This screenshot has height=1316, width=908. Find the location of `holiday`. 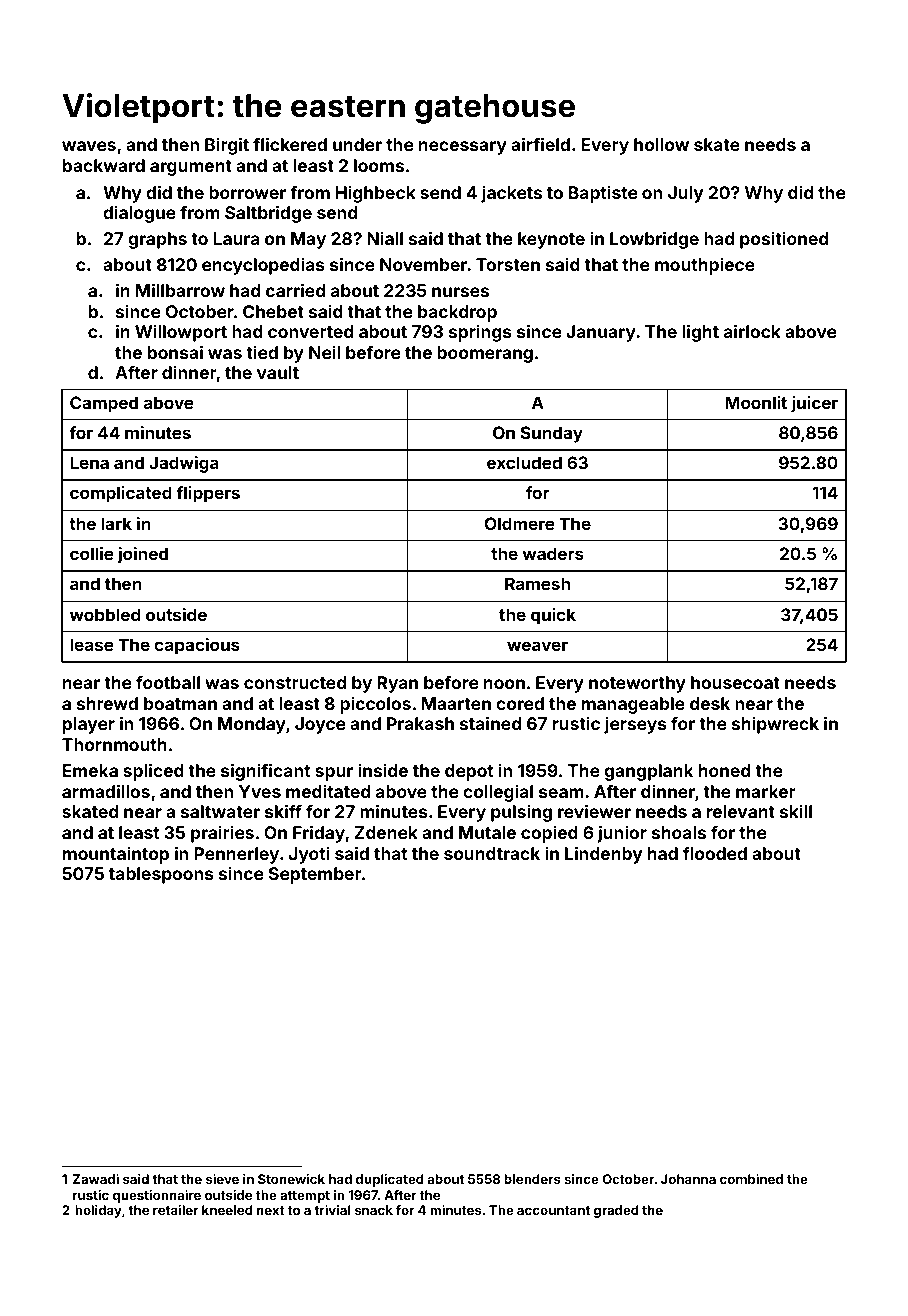

holiday is located at coordinates (98, 1211).
